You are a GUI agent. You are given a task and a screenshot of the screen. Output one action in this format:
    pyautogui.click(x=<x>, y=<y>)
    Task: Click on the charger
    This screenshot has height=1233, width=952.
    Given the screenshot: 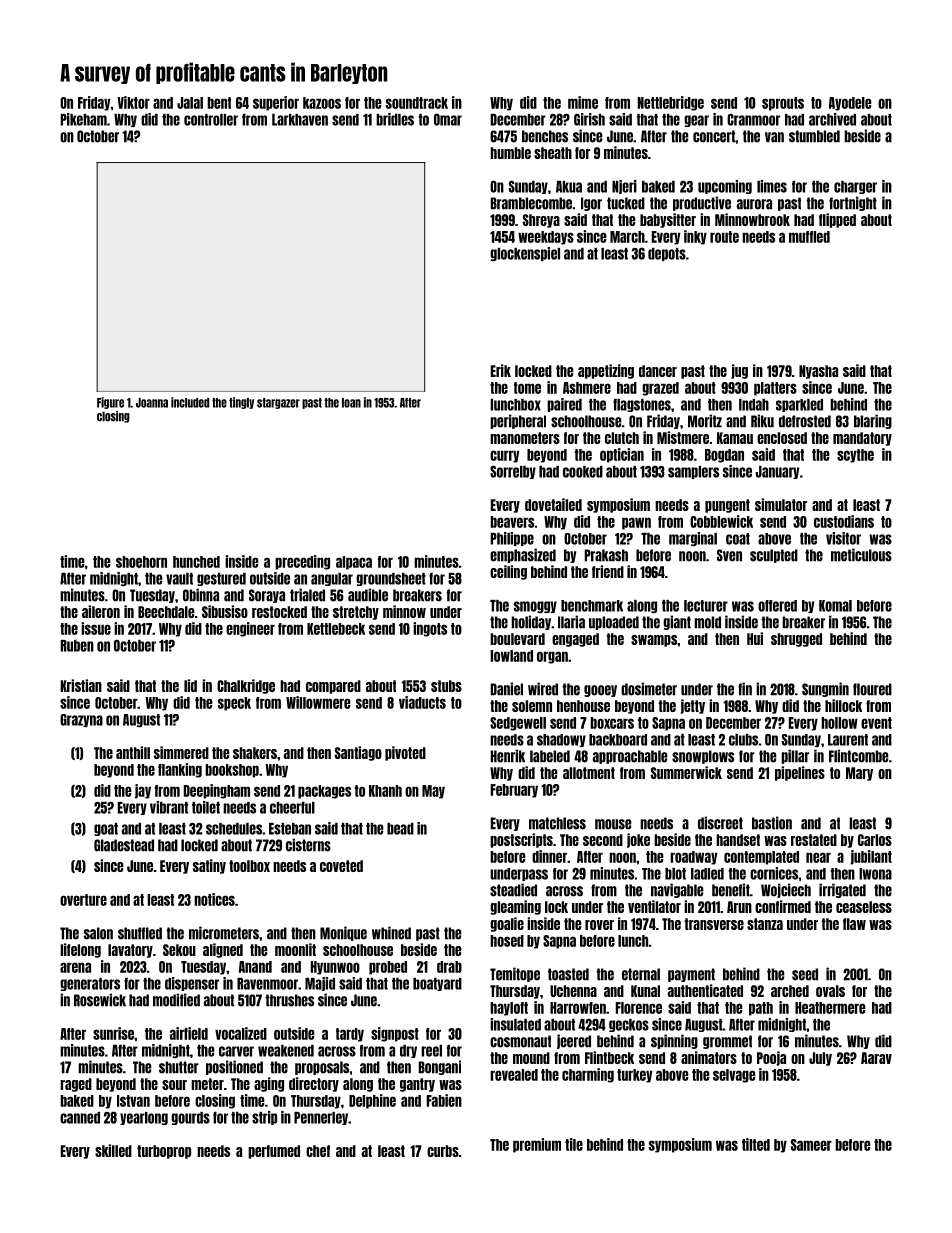 What is the action you would take?
    pyautogui.click(x=855, y=187)
